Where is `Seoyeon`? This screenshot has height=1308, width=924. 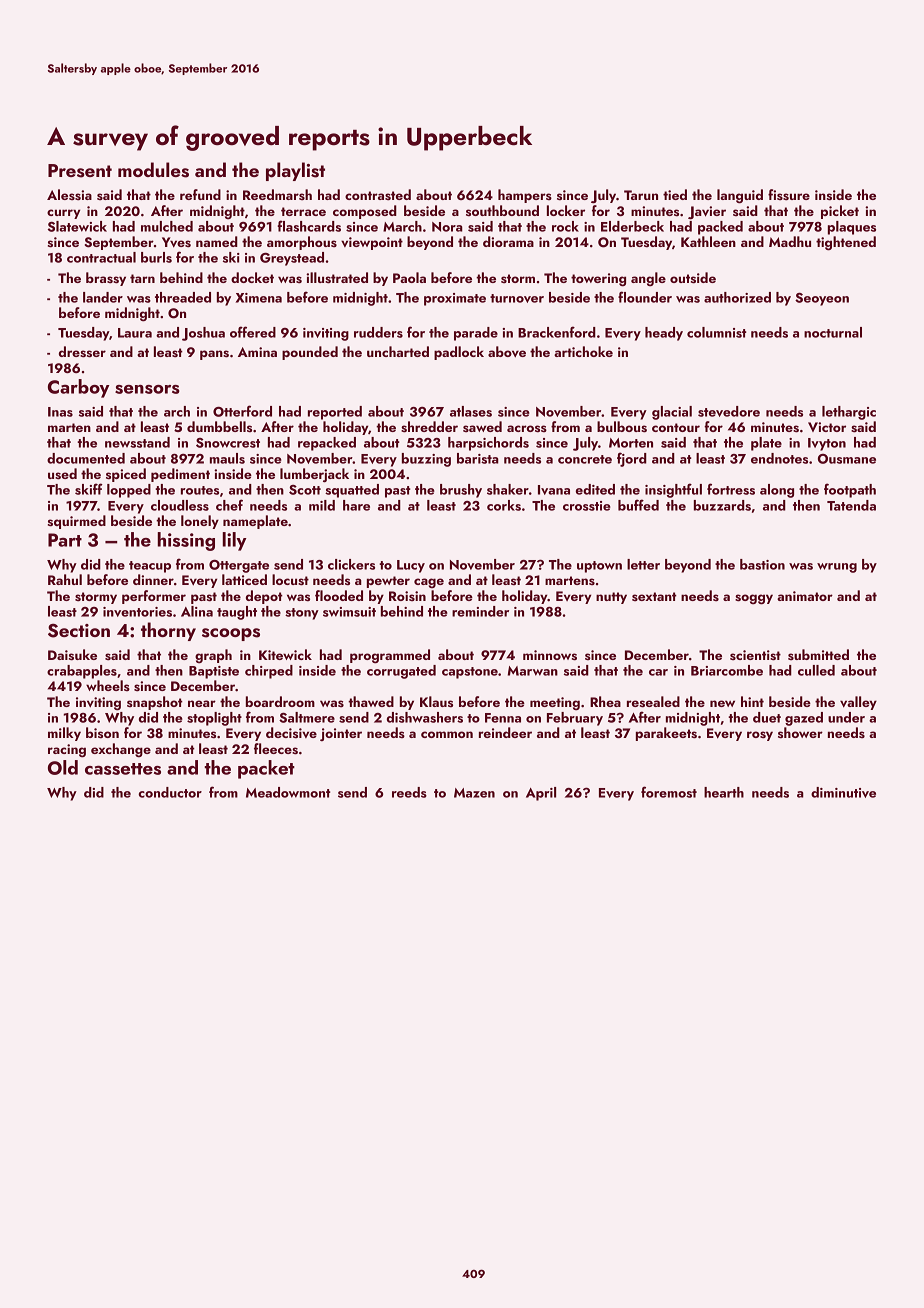
Seoyeon is located at coordinates (822, 299).
